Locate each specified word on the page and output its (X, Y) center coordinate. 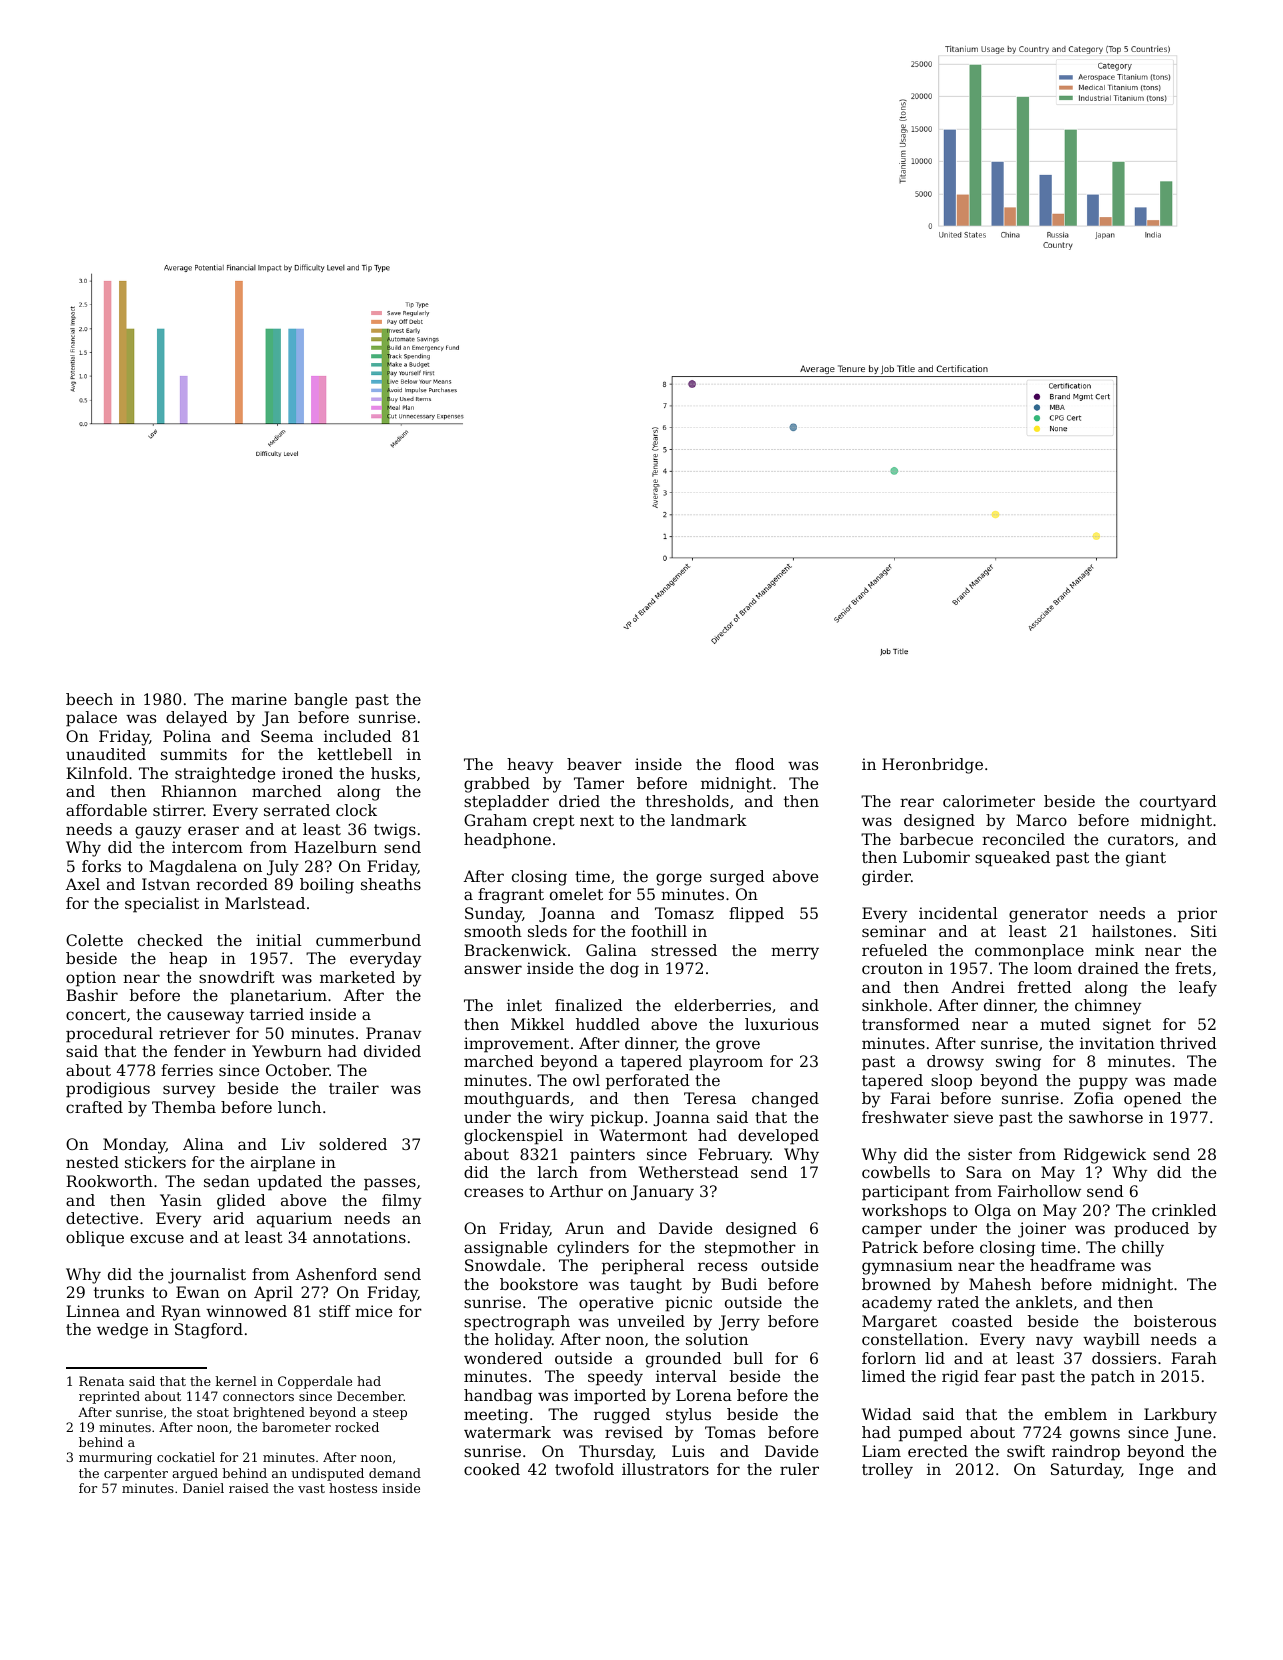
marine (259, 699)
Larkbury (1180, 1416)
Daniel (203, 1488)
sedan (227, 1181)
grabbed (497, 785)
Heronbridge (932, 766)
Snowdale (503, 1265)
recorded (232, 884)
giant (1146, 859)
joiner (1042, 1230)
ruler (799, 1469)
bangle (320, 701)
